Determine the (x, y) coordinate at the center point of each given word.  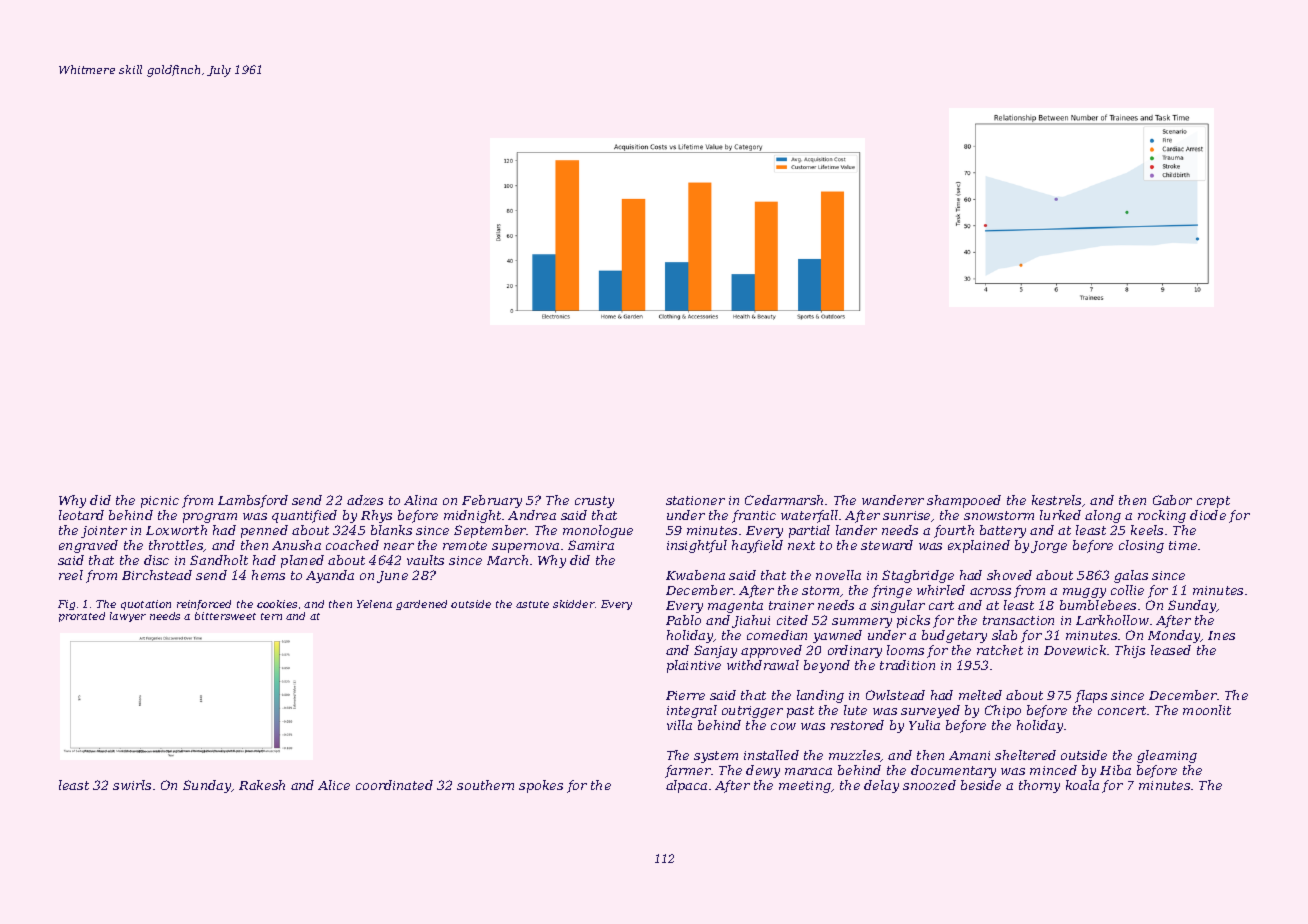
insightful (697, 546)
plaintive (694, 666)
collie (1127, 590)
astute (532, 604)
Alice (334, 785)
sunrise (906, 515)
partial (809, 531)
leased (1171, 650)
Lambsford (253, 501)
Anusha (296, 545)
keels (1147, 530)
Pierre (685, 695)
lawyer (128, 617)
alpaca (686, 786)
